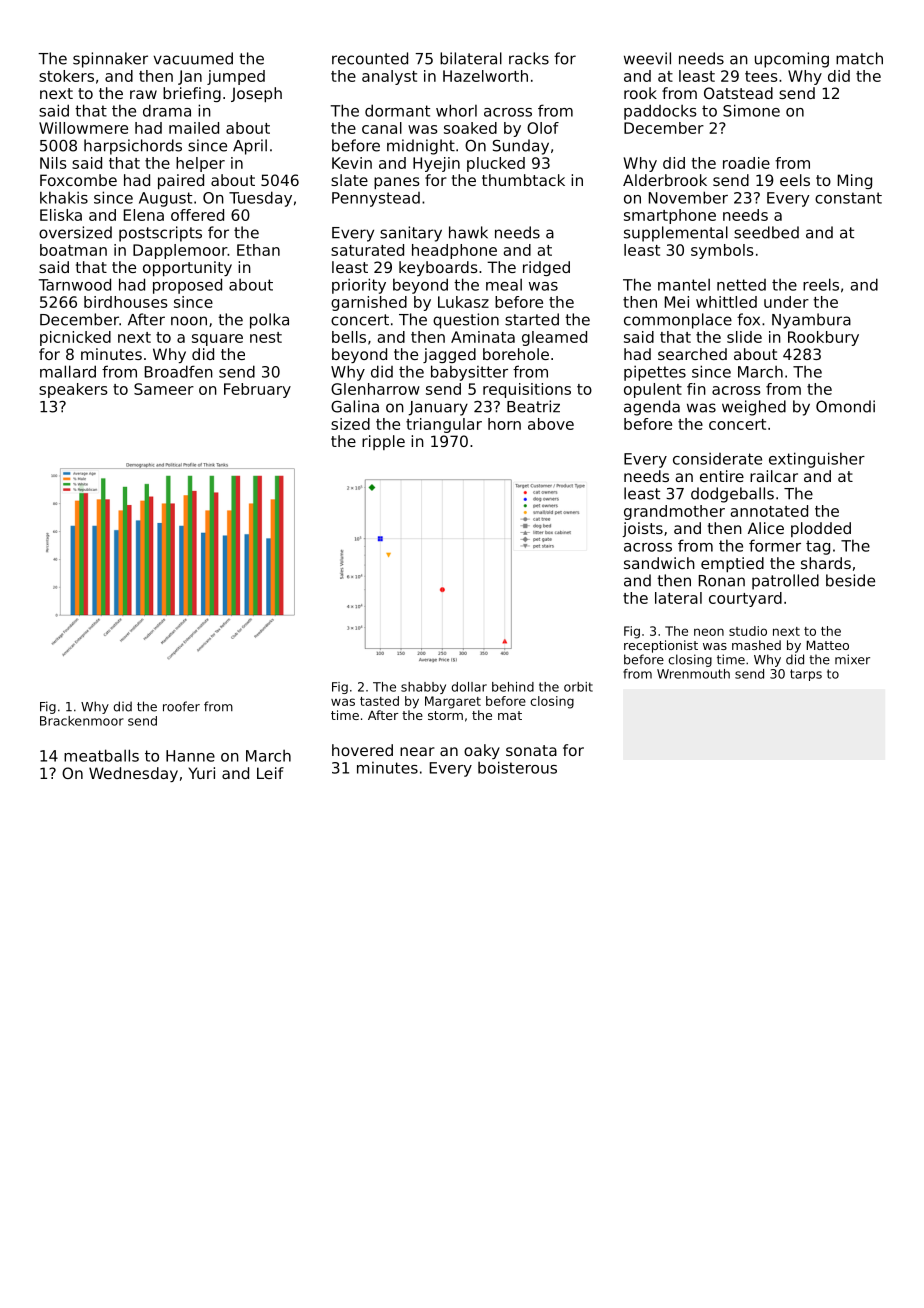 Image resolution: width=924 pixels, height=1308 pixels. Describe the element at coordinates (516, 354) in the screenshot. I see `borehole` at that location.
